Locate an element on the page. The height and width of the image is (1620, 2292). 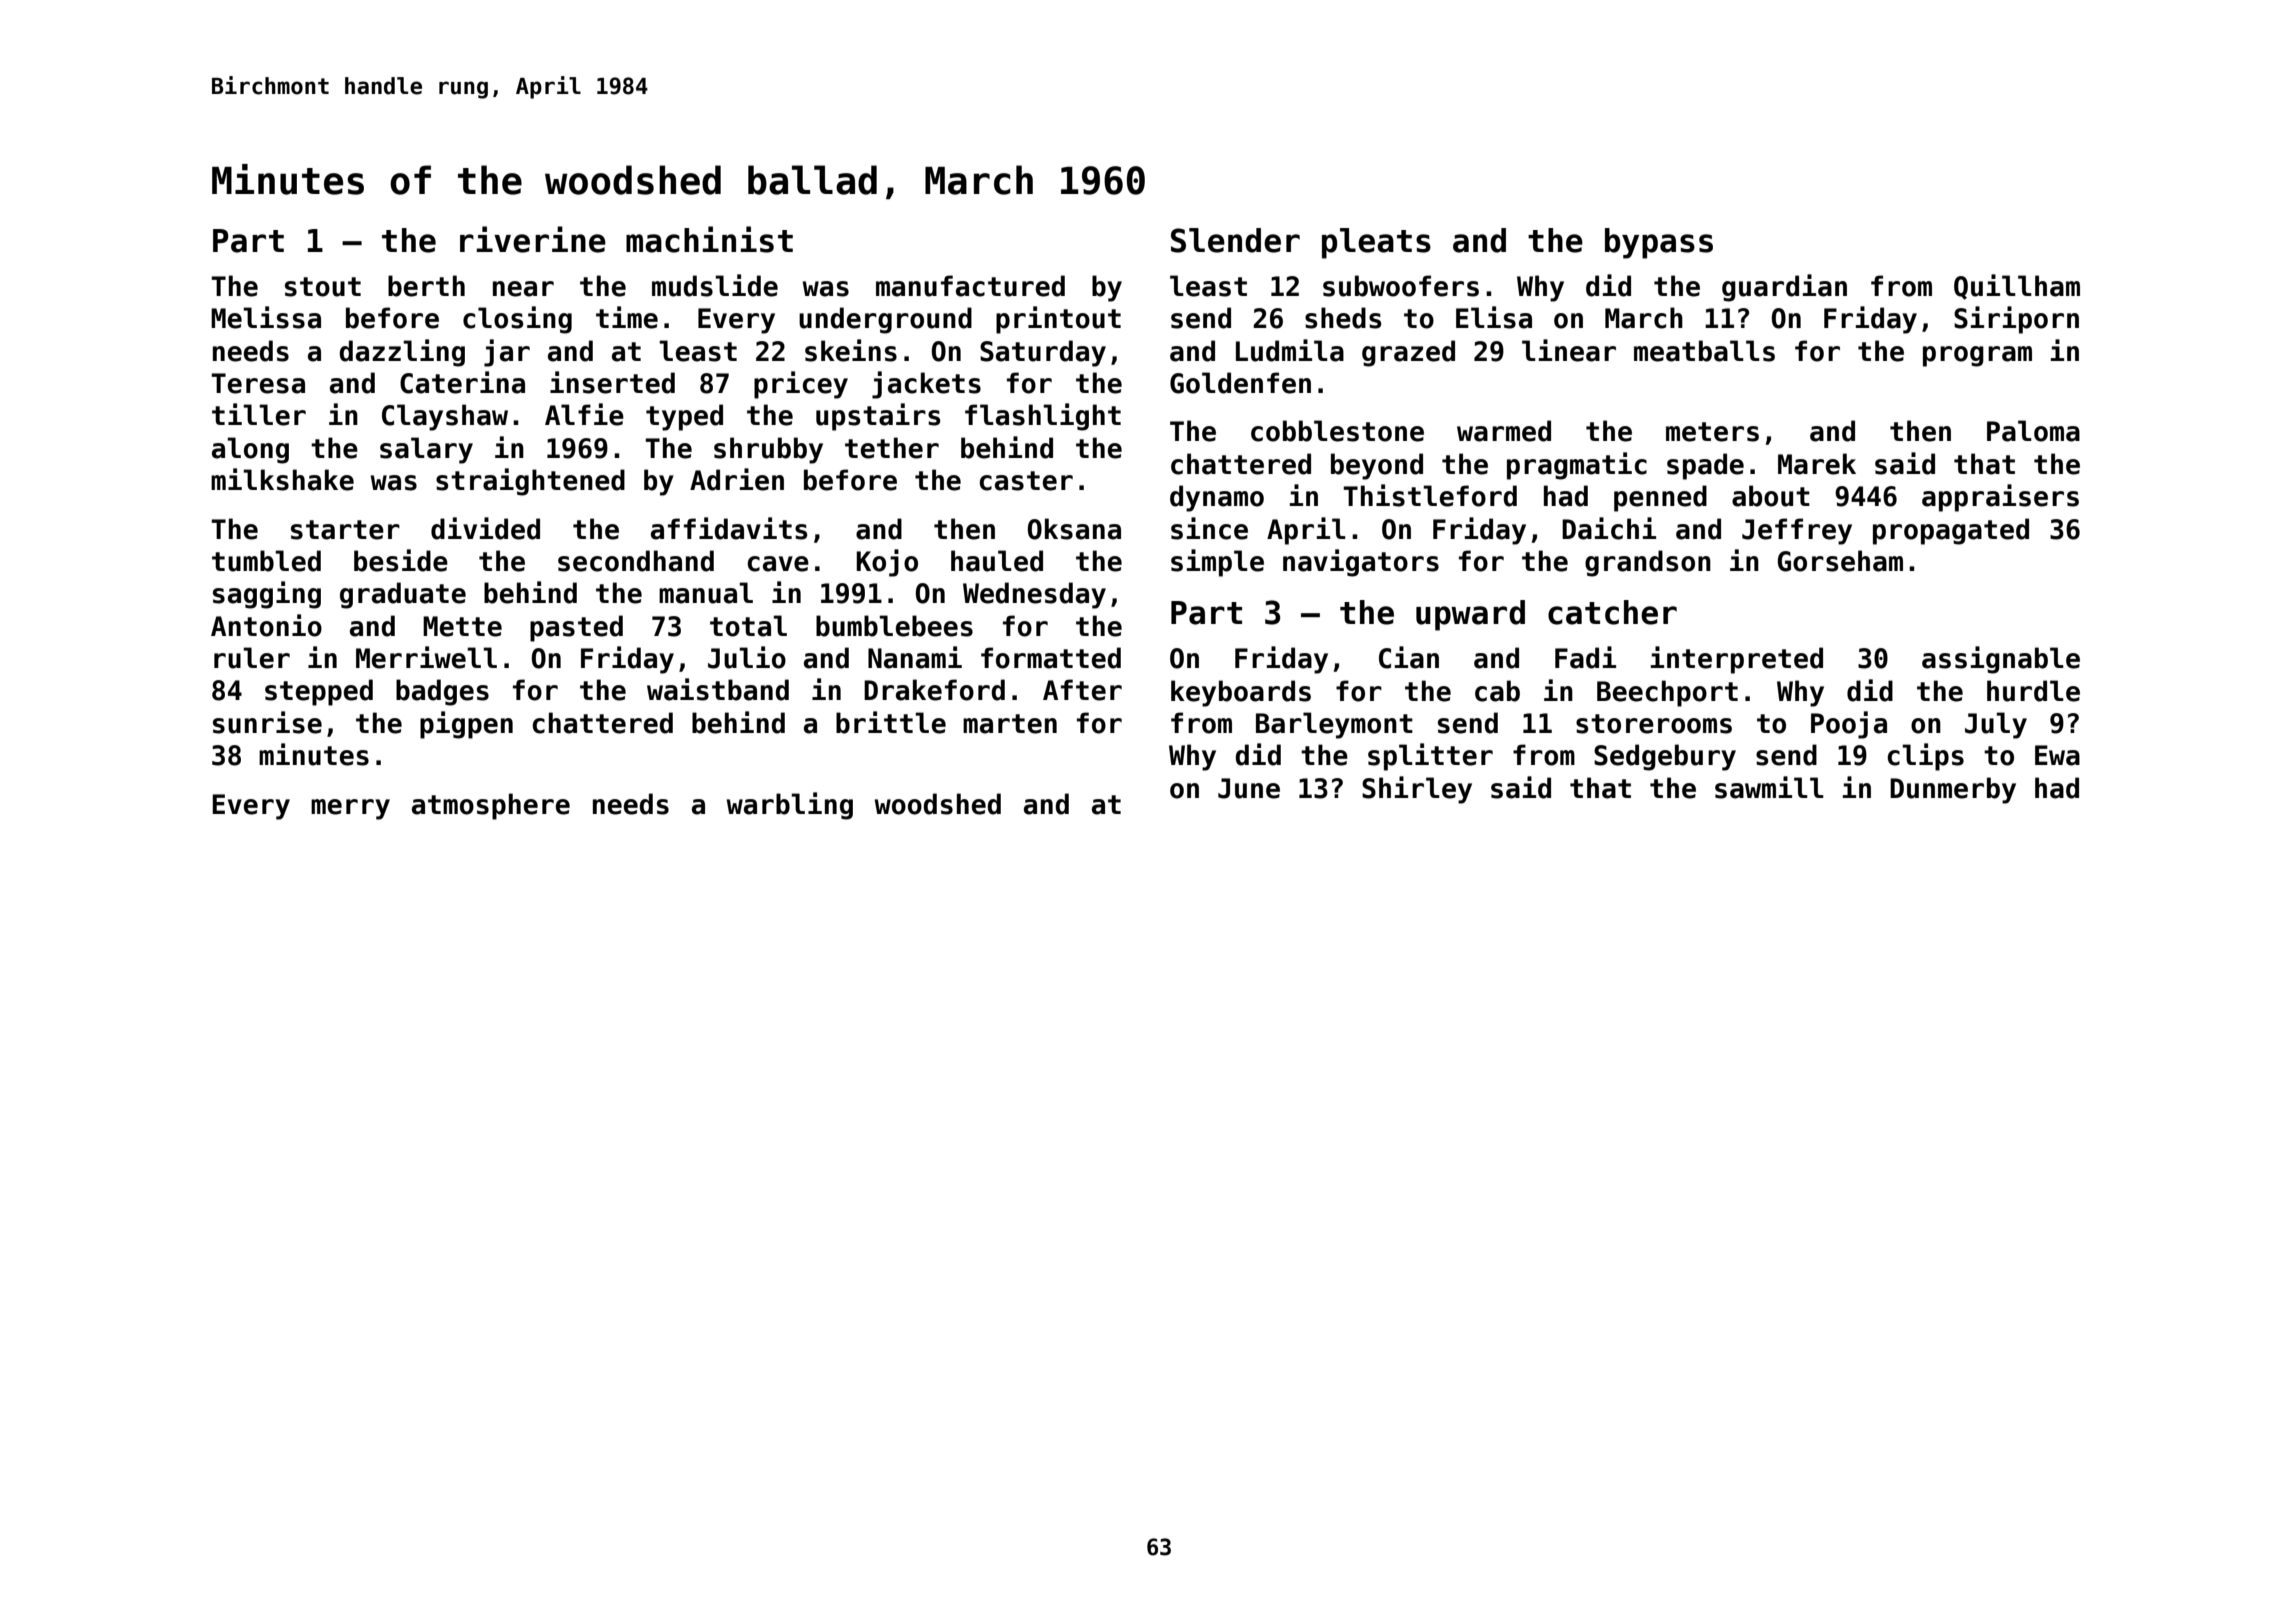
riverine is located at coordinates (533, 239).
